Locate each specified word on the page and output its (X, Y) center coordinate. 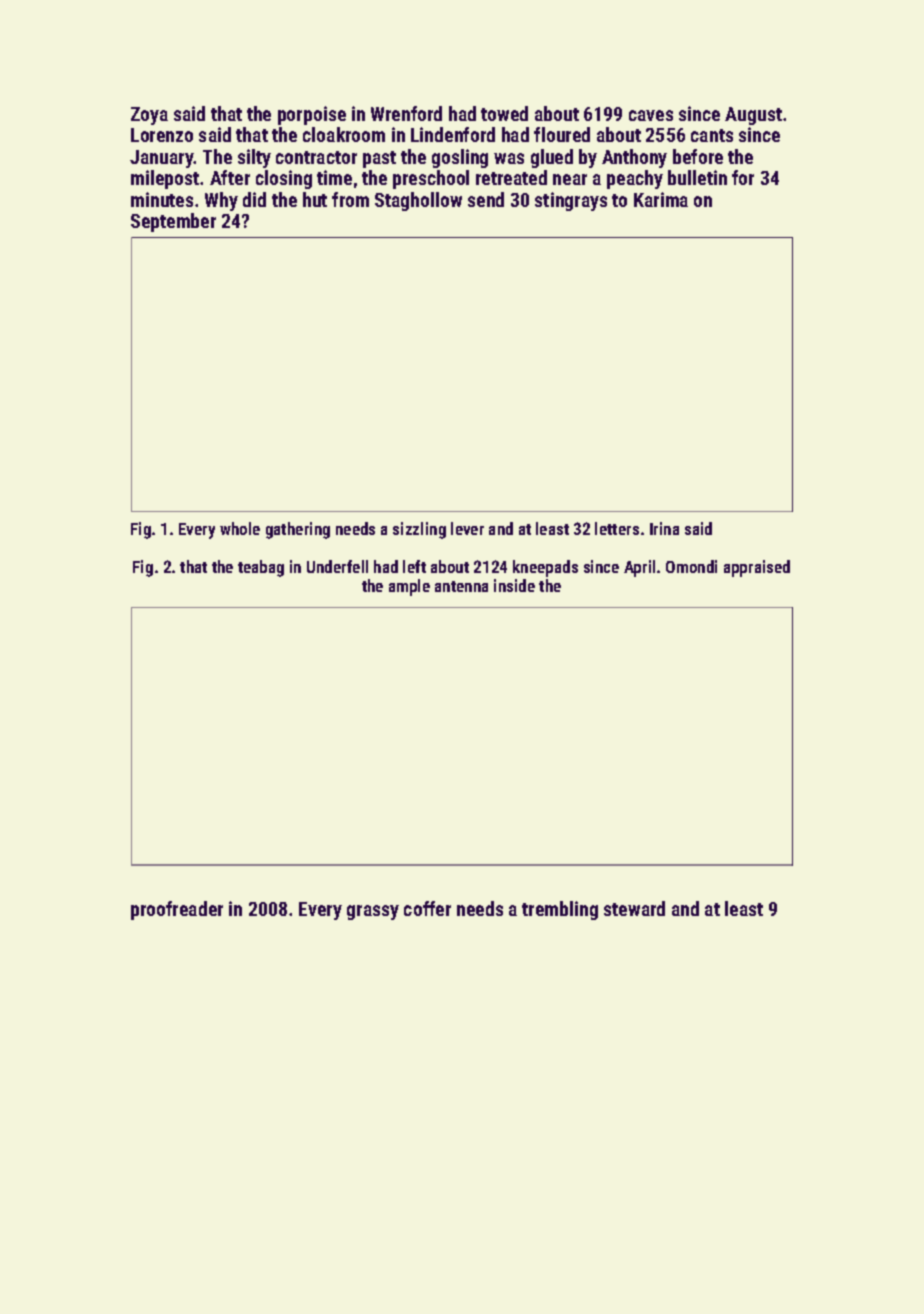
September (173, 222)
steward (634, 908)
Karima (661, 199)
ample (409, 587)
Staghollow (418, 201)
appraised (757, 568)
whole (240, 528)
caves (651, 115)
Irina (664, 528)
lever (467, 528)
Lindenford (453, 134)
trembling (560, 910)
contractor (316, 157)
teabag (261, 568)
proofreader (177, 910)
